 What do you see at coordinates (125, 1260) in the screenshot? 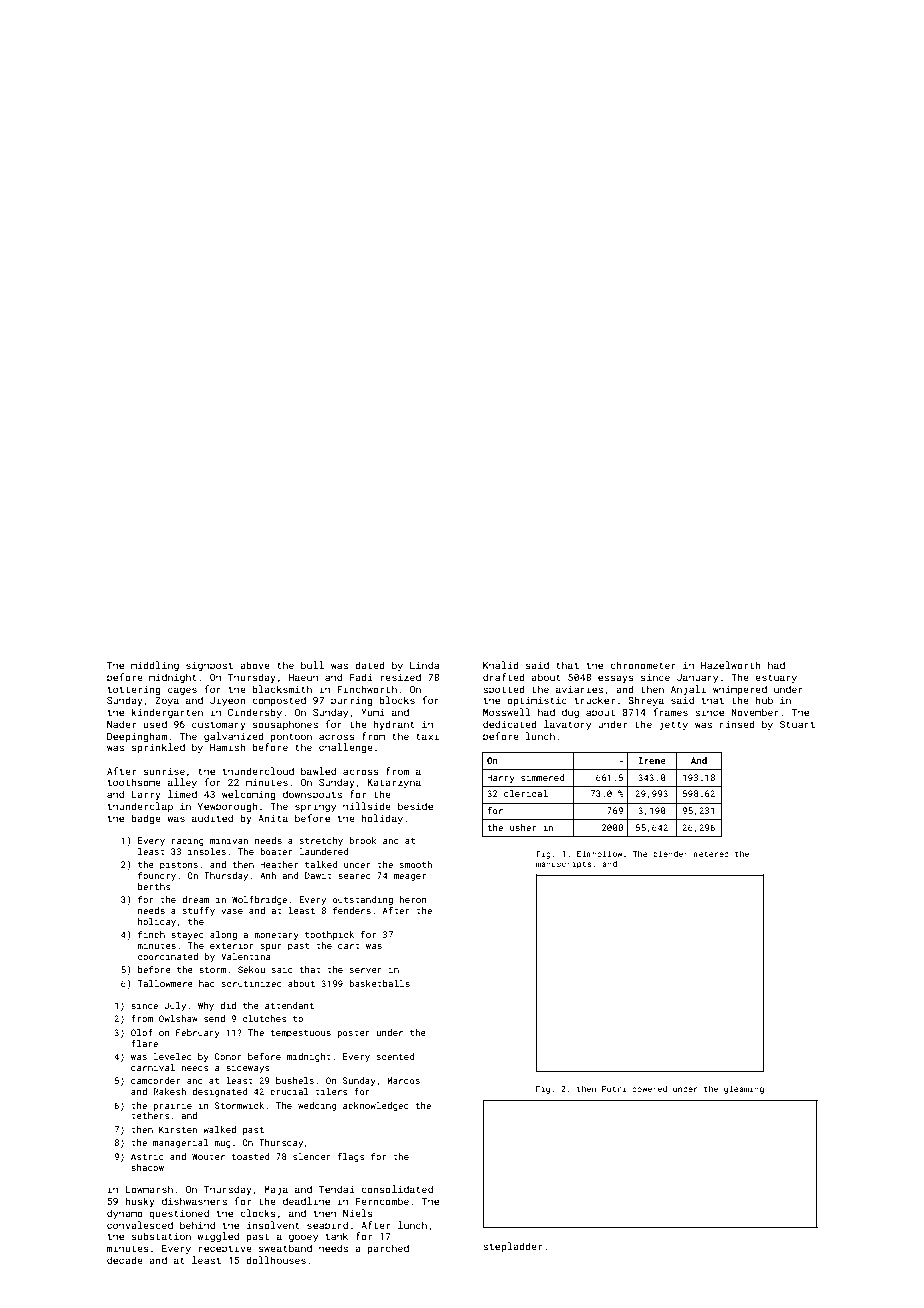
I see `decade` at bounding box center [125, 1260].
